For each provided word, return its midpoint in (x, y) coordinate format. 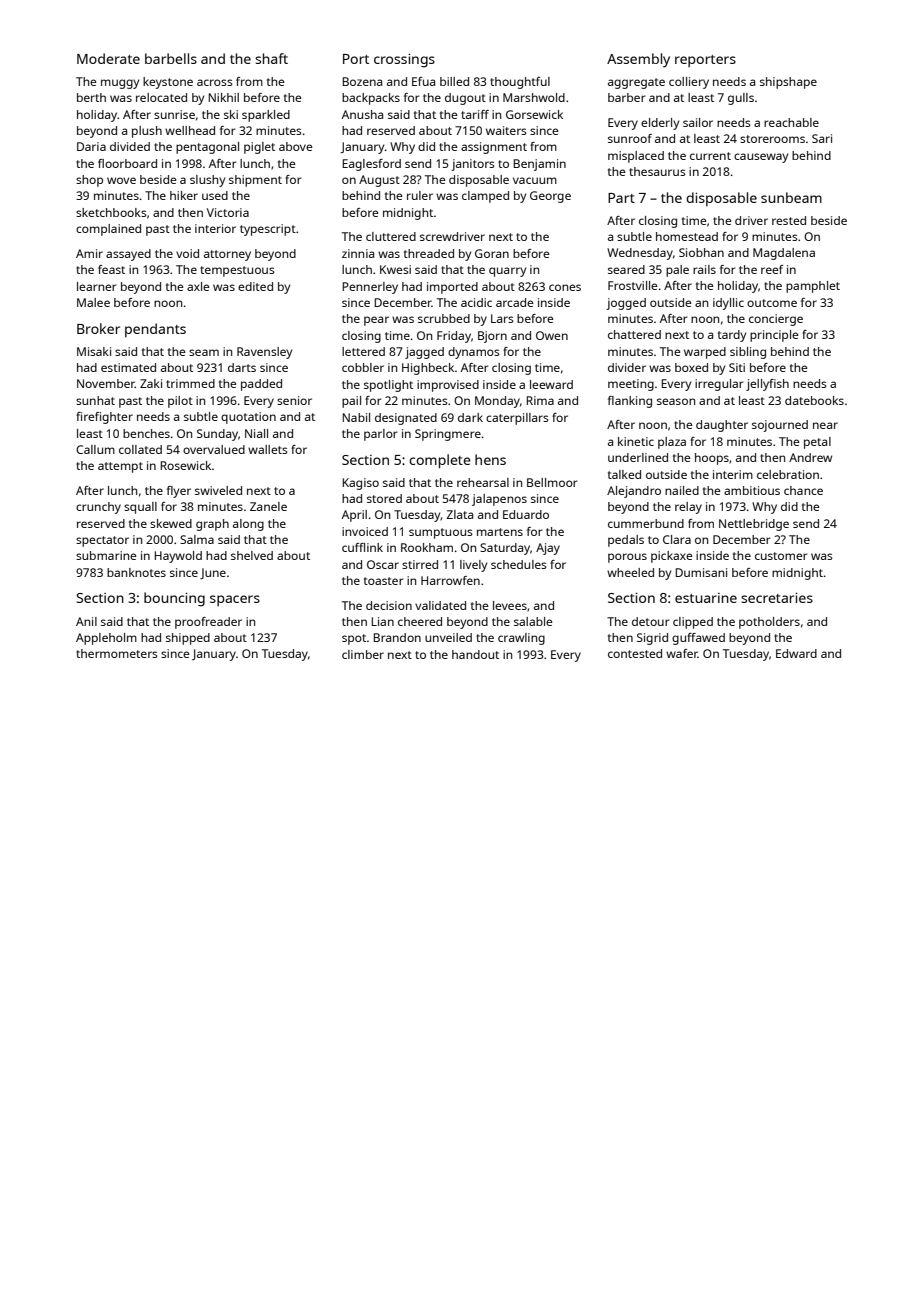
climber (363, 654)
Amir (89, 253)
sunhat (95, 400)
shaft (271, 58)
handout (475, 654)
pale (677, 271)
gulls (741, 99)
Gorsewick (534, 114)
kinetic (636, 441)
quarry (507, 272)
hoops (712, 459)
